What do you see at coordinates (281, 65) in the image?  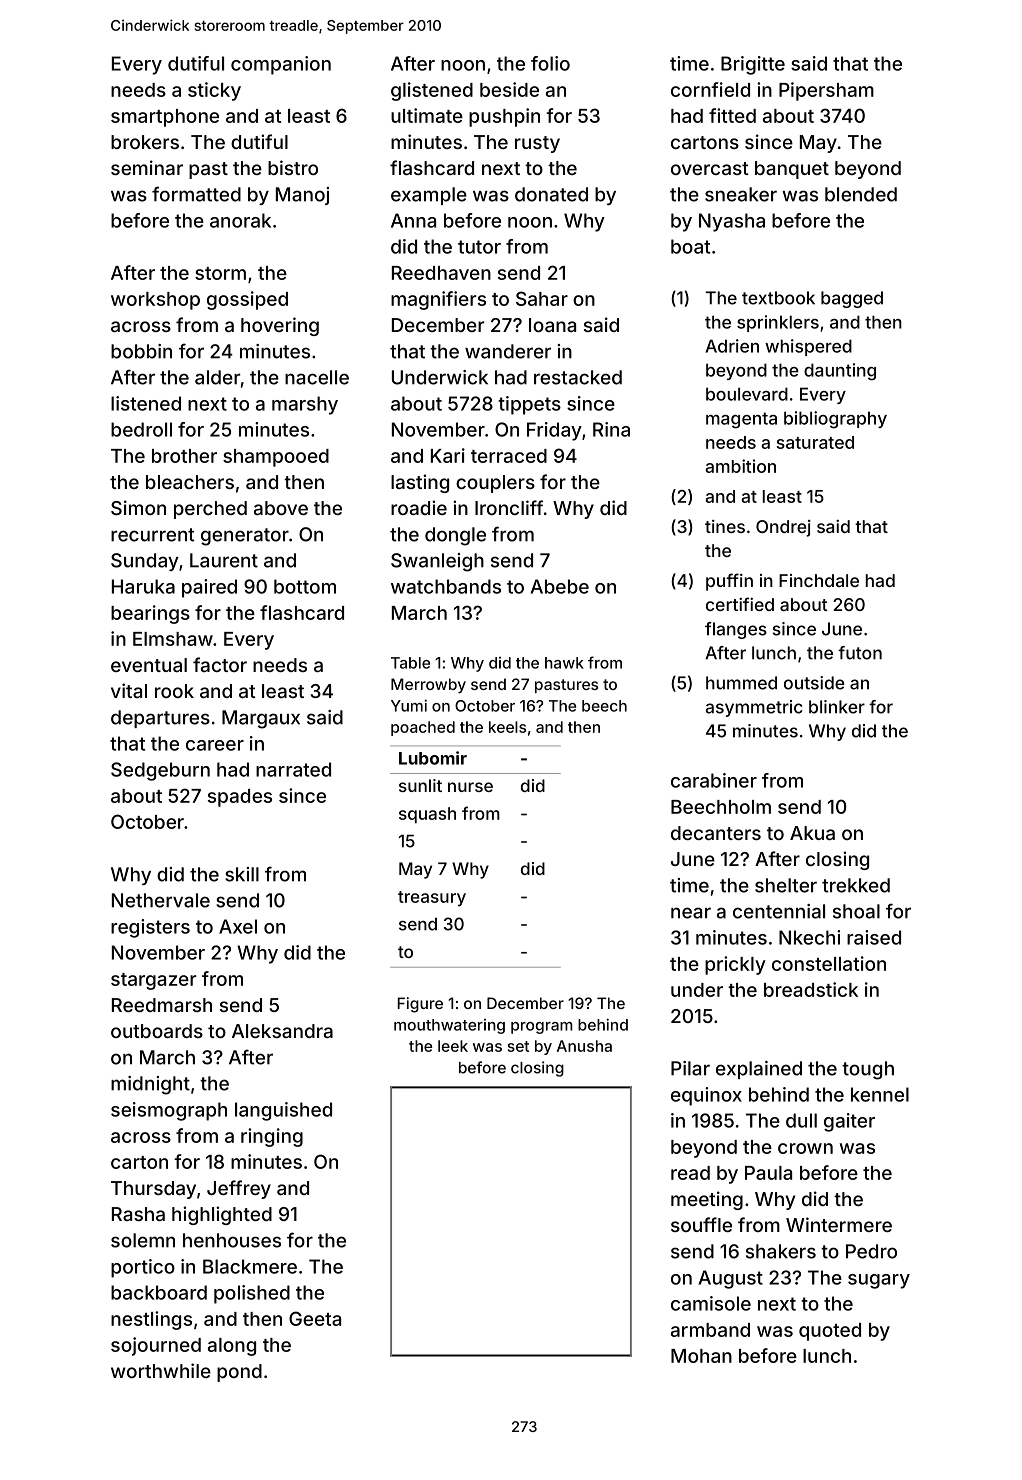 I see `companion` at bounding box center [281, 65].
